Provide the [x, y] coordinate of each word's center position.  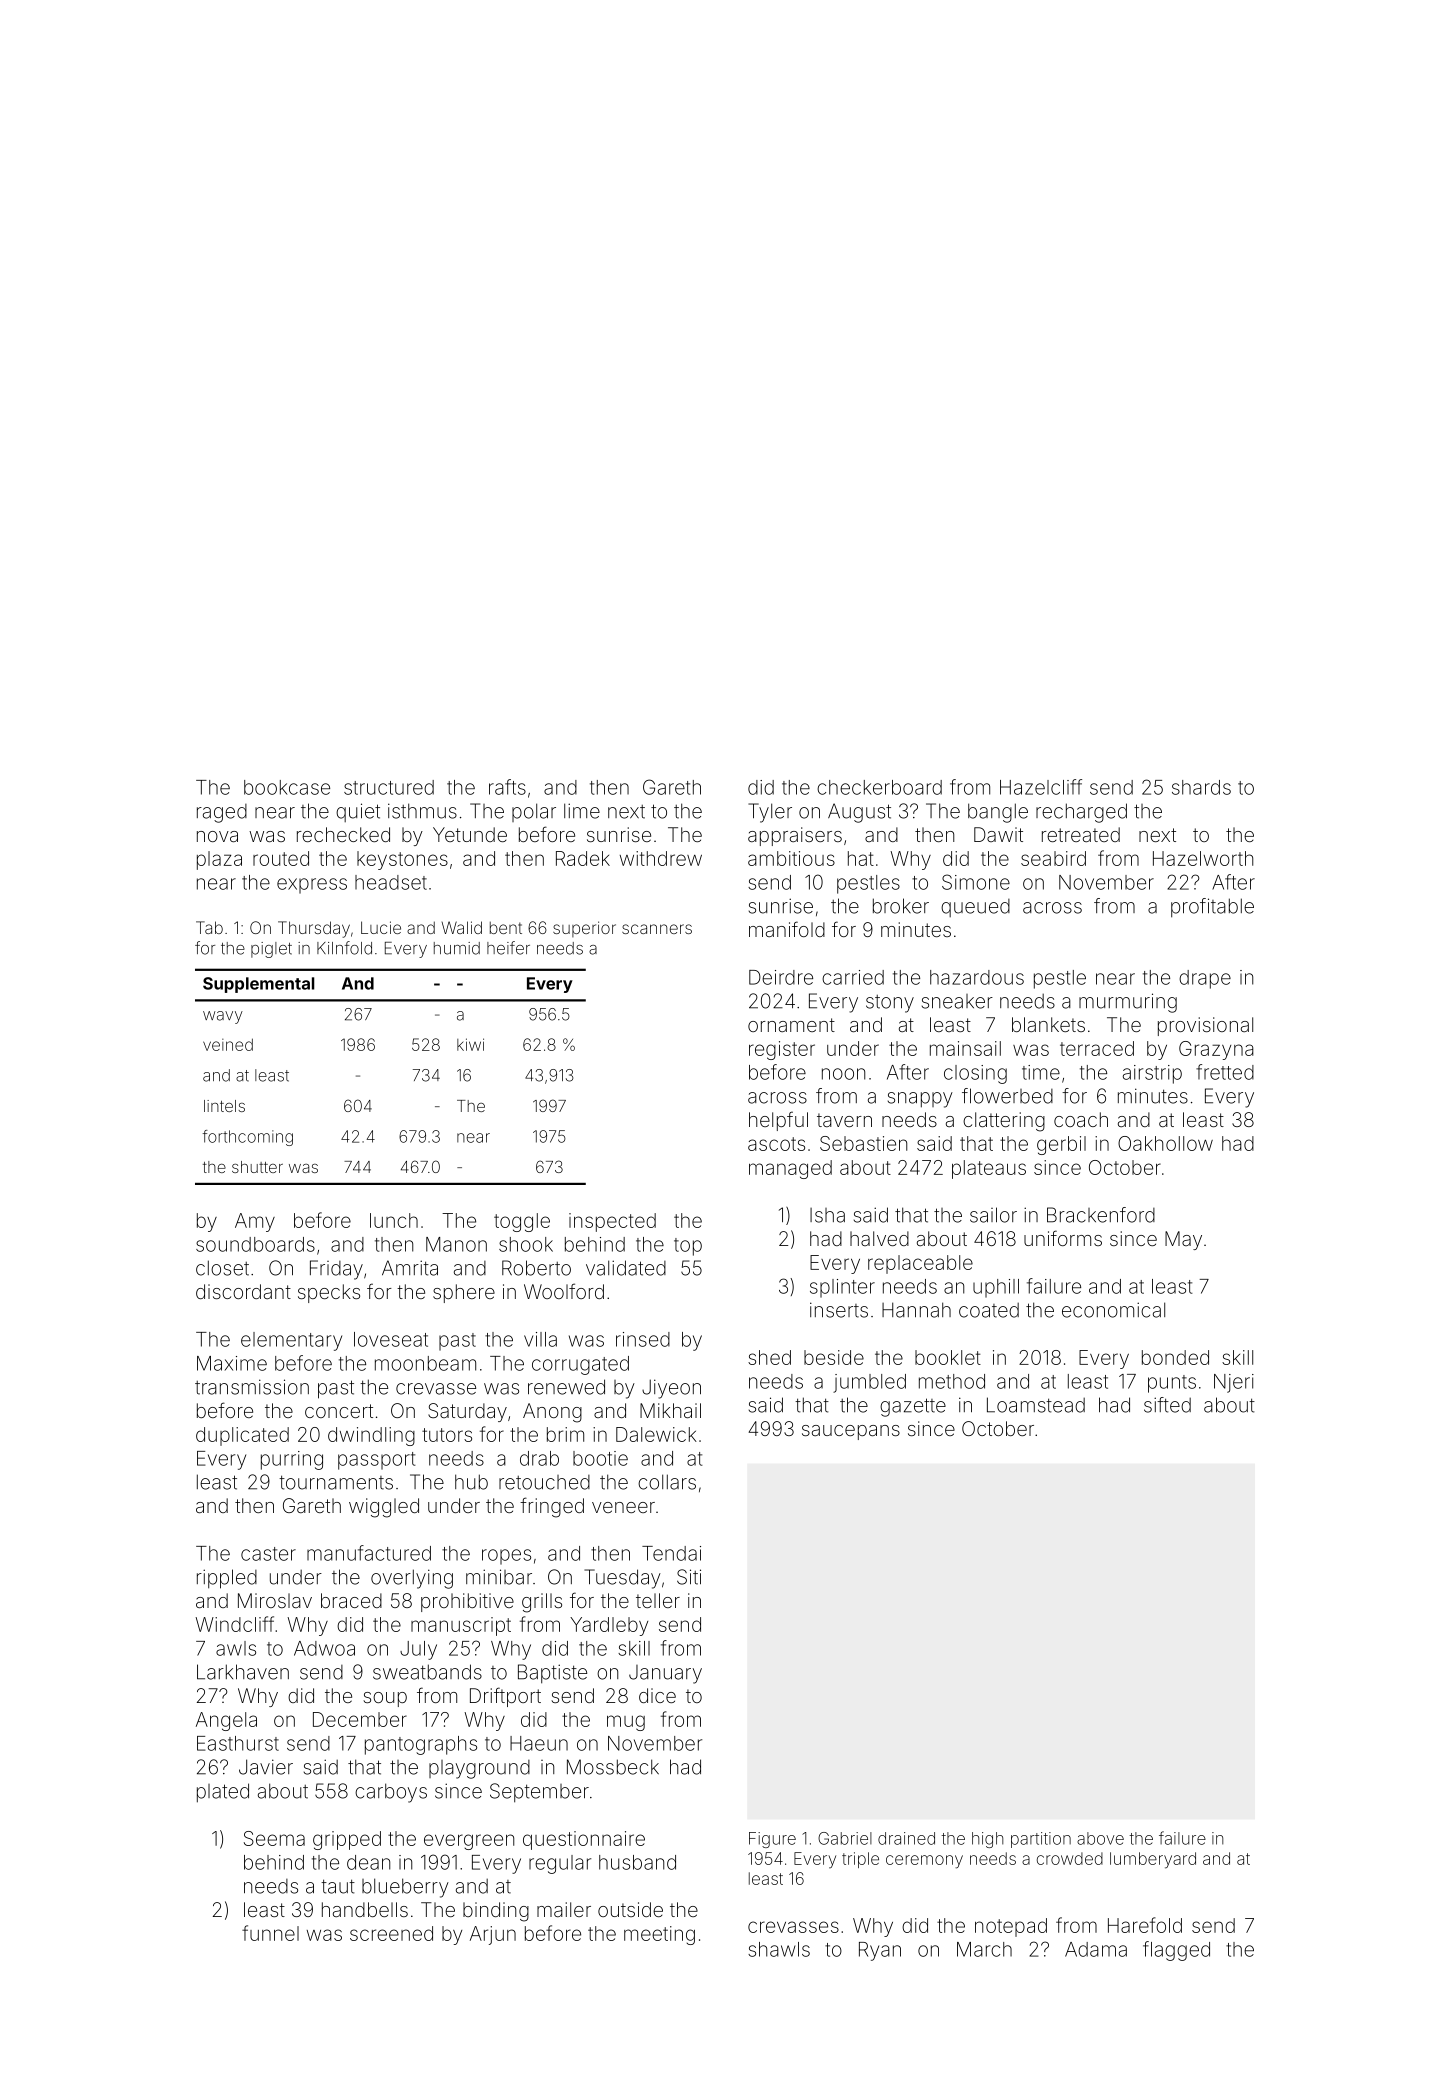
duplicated [242, 1436]
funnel [270, 1933]
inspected [612, 1222]
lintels [224, 1106]
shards [1201, 787]
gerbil [1061, 1145]
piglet [271, 950]
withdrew [661, 858]
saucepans [851, 1432]
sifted [1167, 1405]
